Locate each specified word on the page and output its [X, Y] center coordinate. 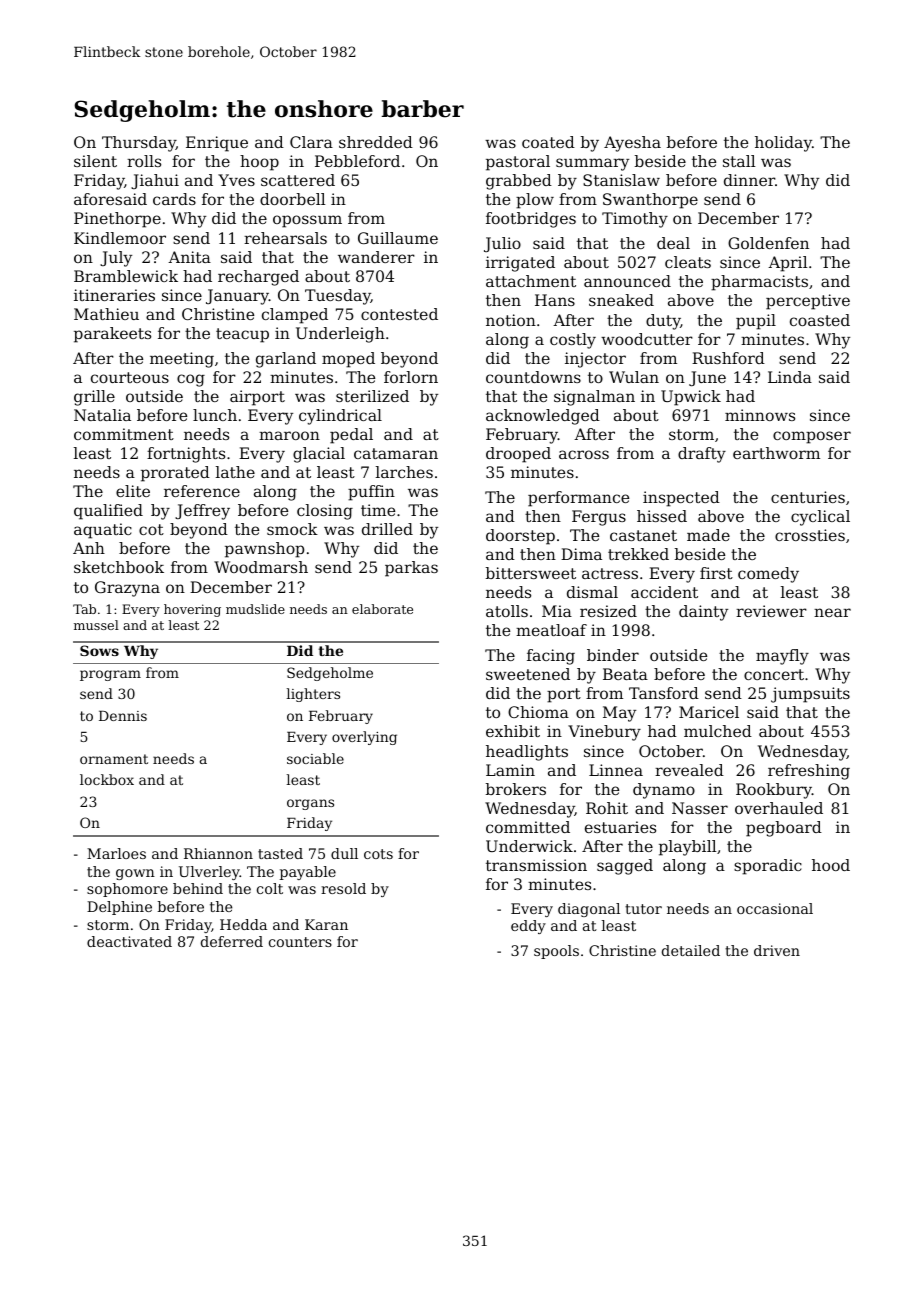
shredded [376, 142]
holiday [783, 144]
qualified [108, 512]
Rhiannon [218, 853]
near [832, 612]
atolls [507, 611]
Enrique [217, 144]
